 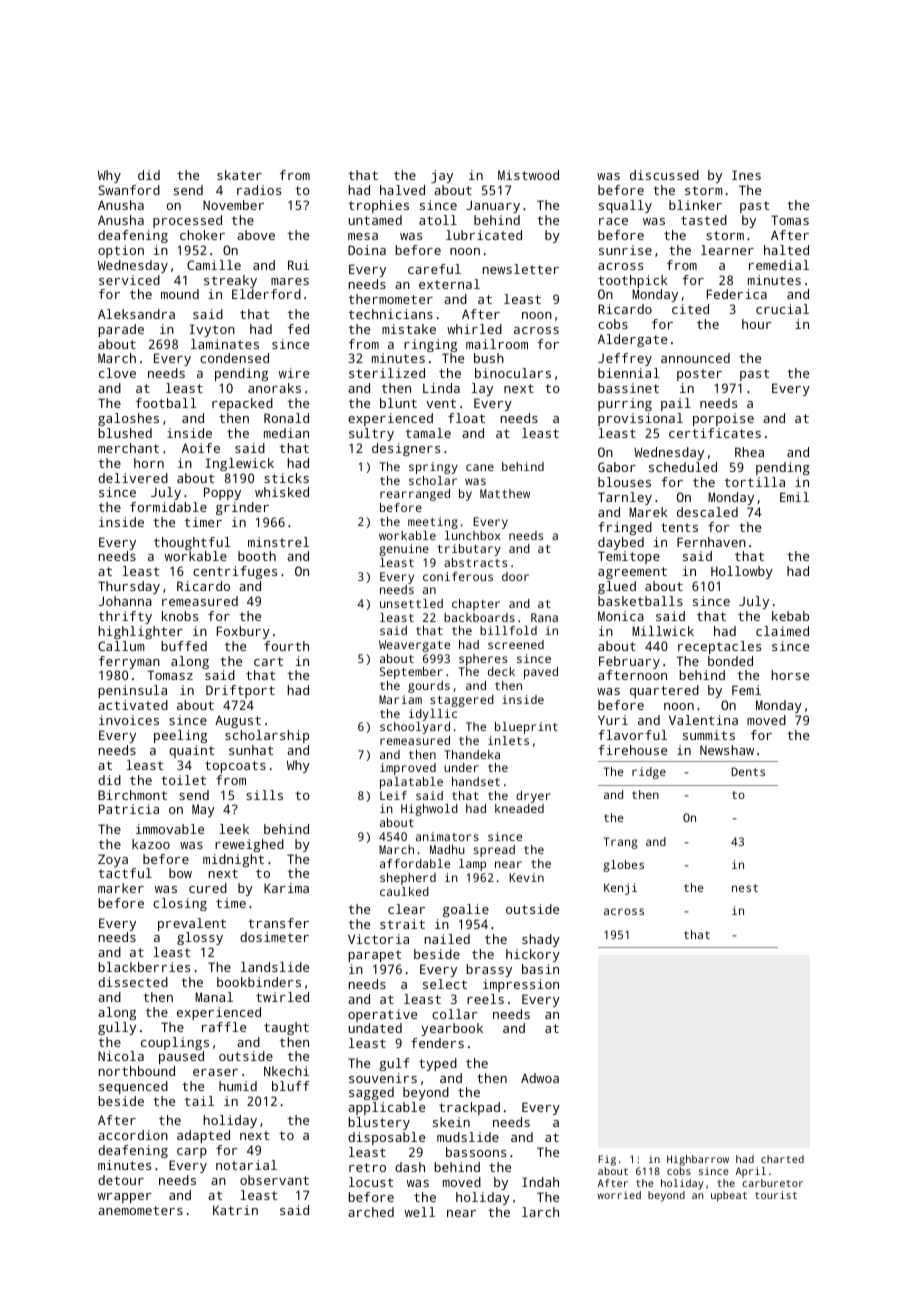 I want to click on accordion, so click(x=133, y=1135).
